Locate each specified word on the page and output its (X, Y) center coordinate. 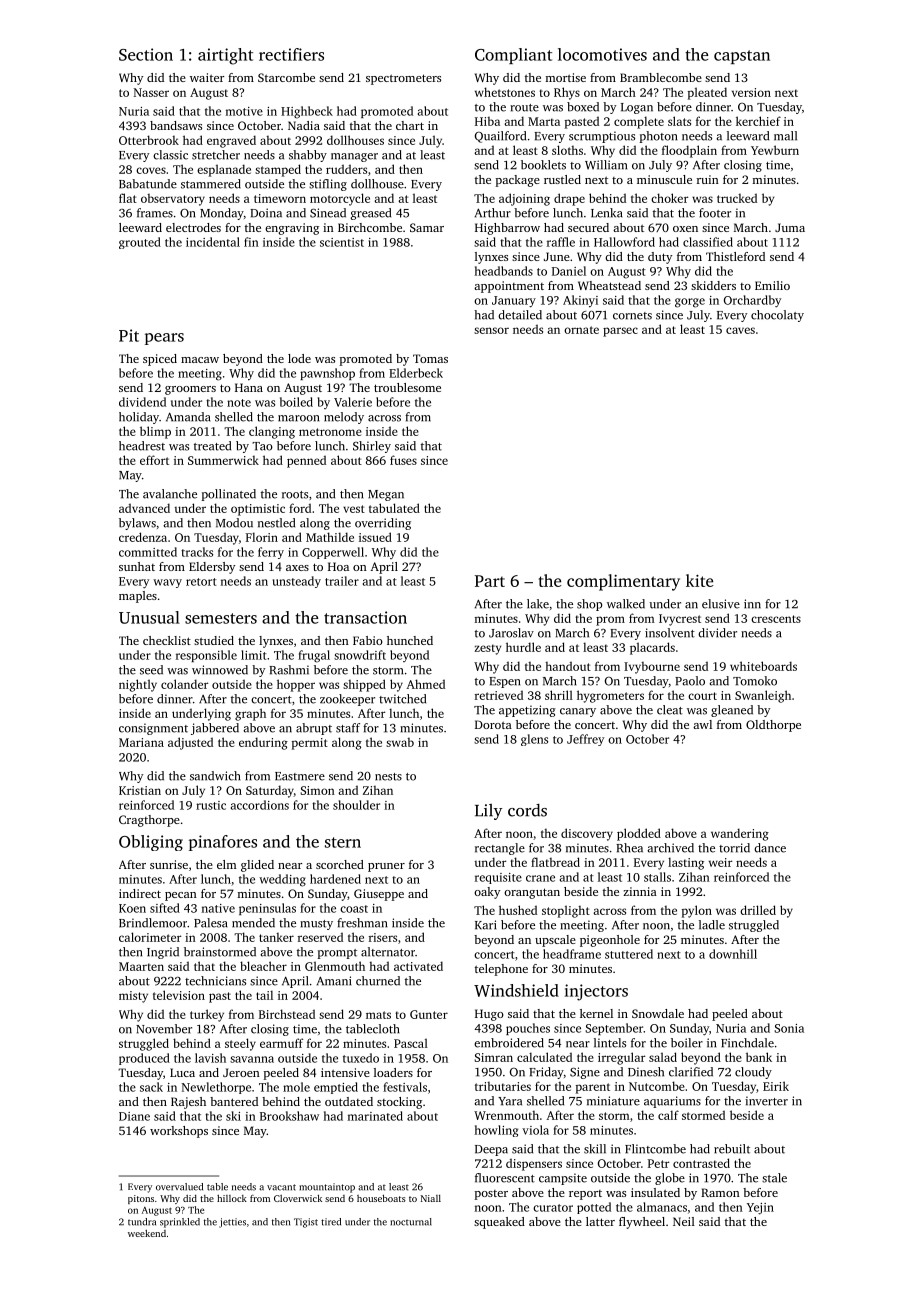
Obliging (151, 843)
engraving (292, 229)
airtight (225, 56)
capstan (742, 57)
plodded (639, 834)
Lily (488, 812)
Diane (134, 1116)
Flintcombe (655, 1149)
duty (660, 258)
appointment (509, 287)
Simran (493, 1057)
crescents (776, 619)
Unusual (149, 617)
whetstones (505, 92)
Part (490, 581)
